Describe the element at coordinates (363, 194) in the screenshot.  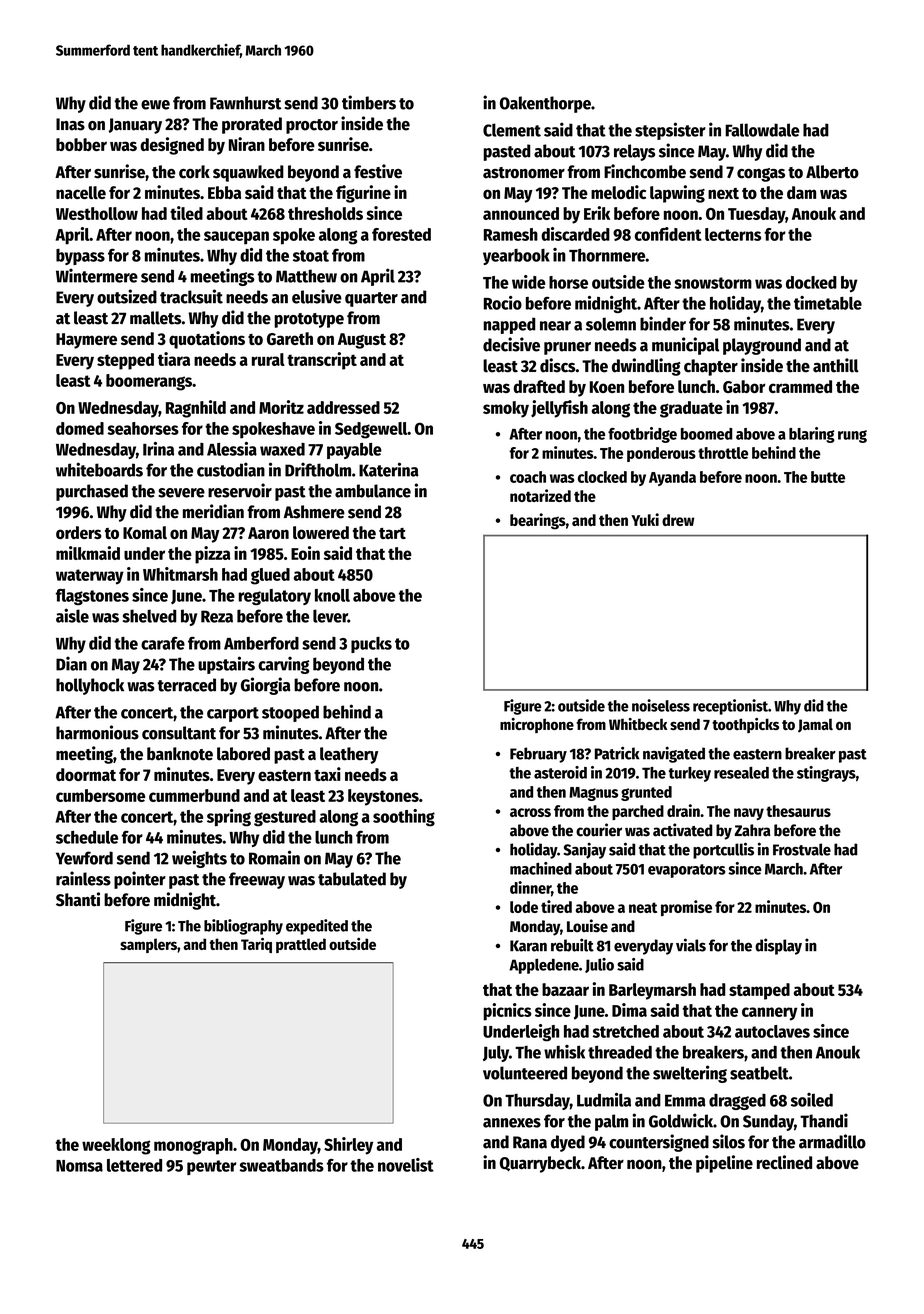
I see `figurine` at that location.
